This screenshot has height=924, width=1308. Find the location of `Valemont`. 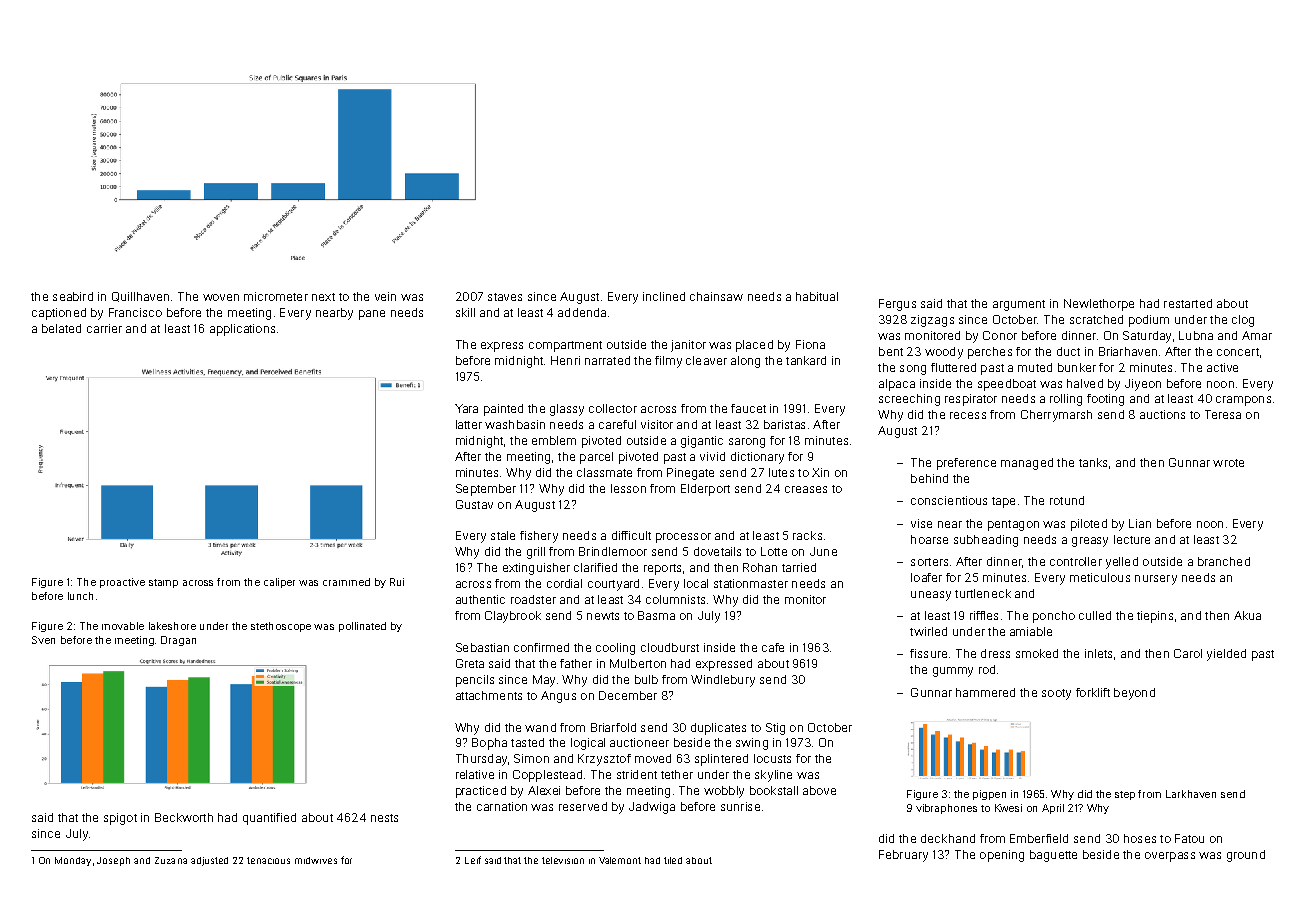

Valemont is located at coordinates (620, 860).
